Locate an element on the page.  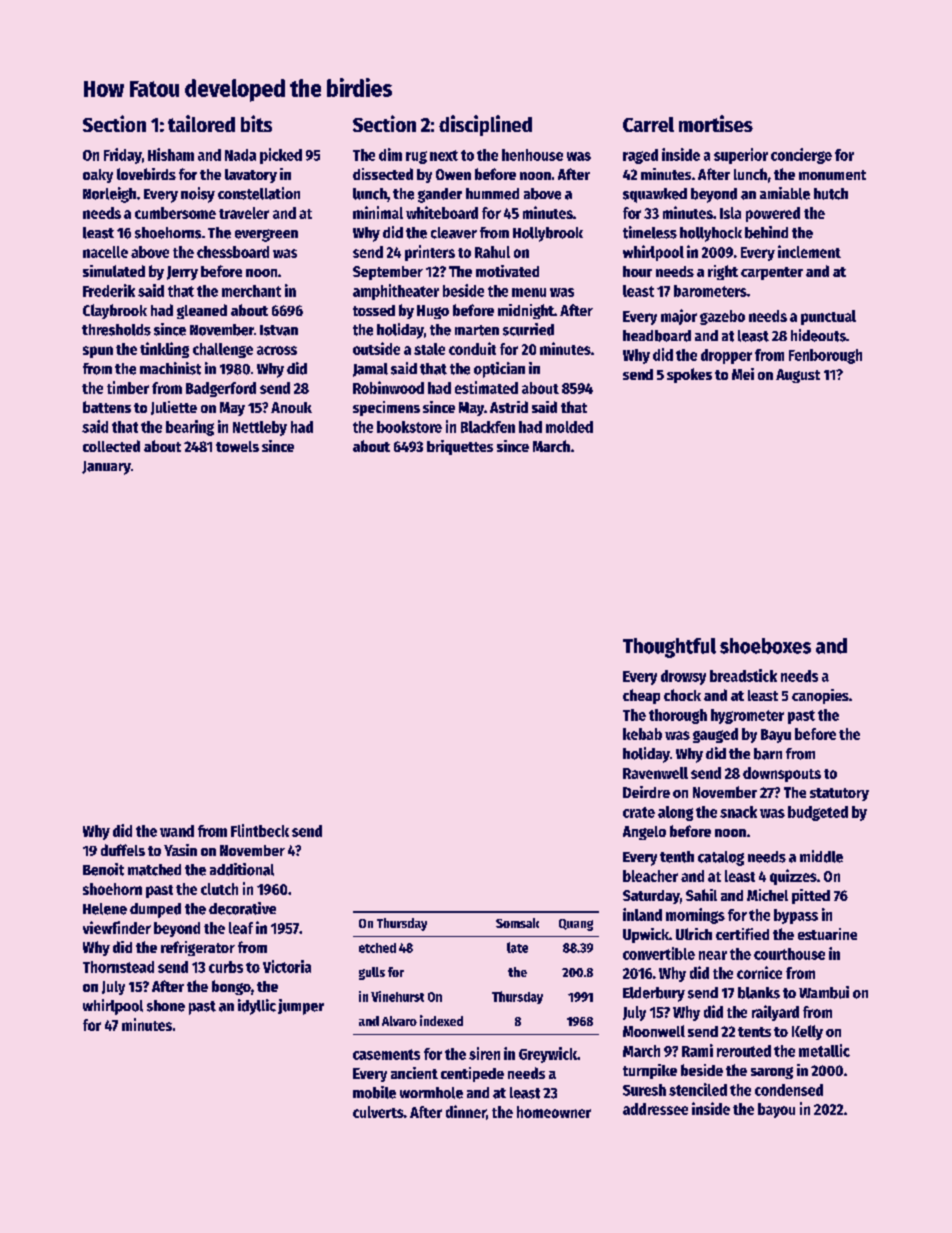
drowsy is located at coordinates (683, 677).
